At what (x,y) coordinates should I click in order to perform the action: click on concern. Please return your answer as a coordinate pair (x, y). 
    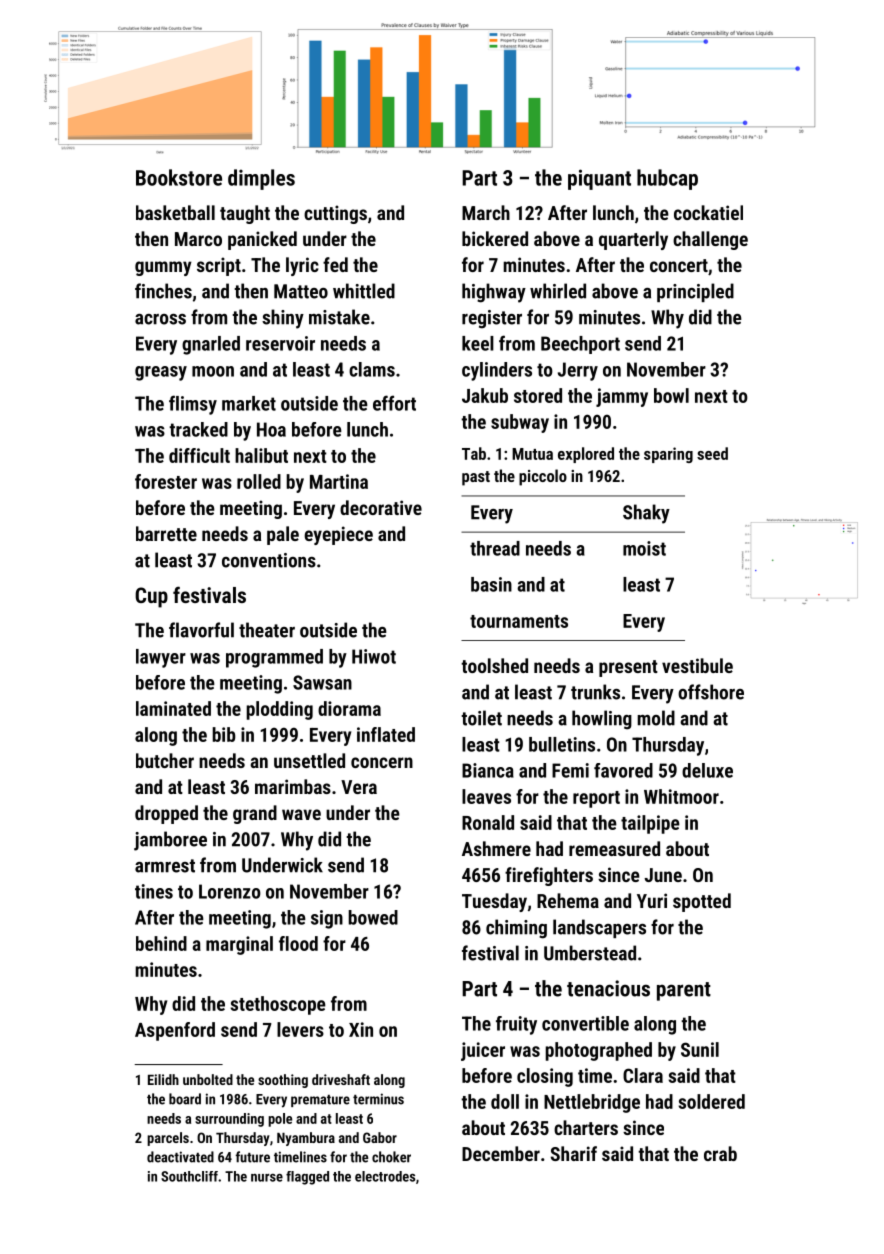
    Looking at the image, I should click on (382, 762).
